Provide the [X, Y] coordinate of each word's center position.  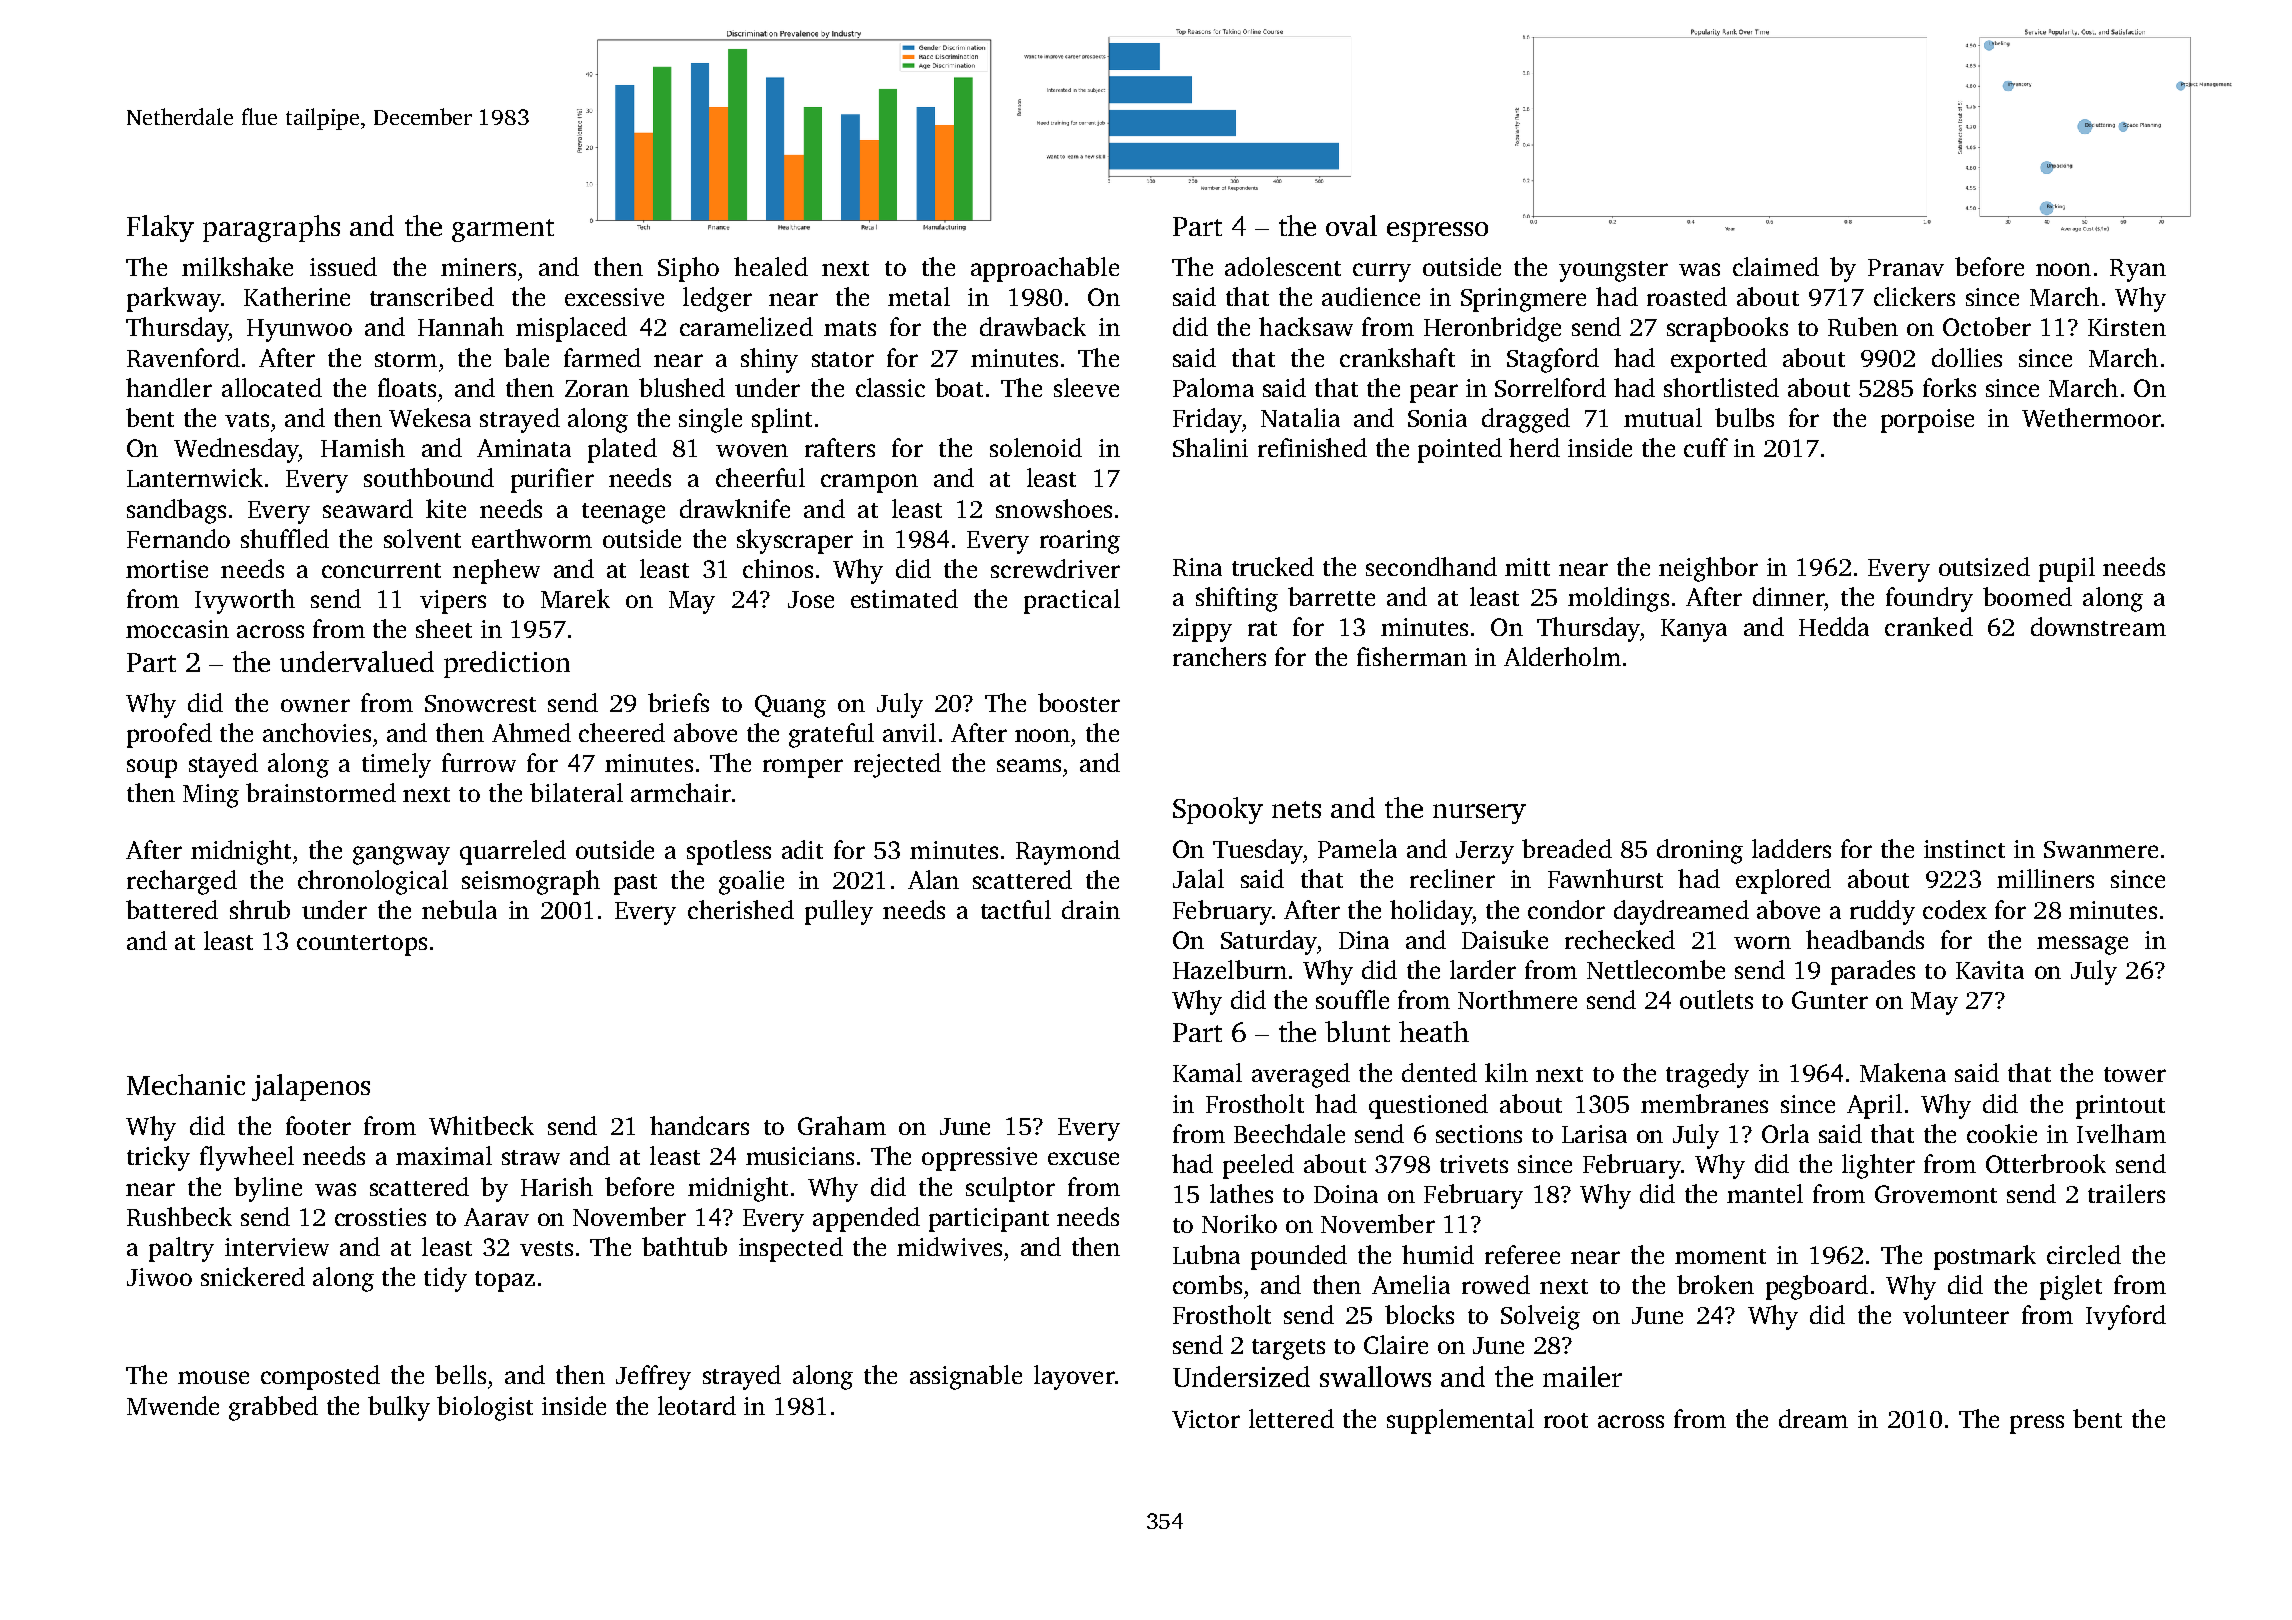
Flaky [160, 228]
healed [771, 266]
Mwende [173, 1405]
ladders [1791, 848]
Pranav [1906, 267]
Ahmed [531, 732]
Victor [1206, 1419]
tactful [1016, 909]
